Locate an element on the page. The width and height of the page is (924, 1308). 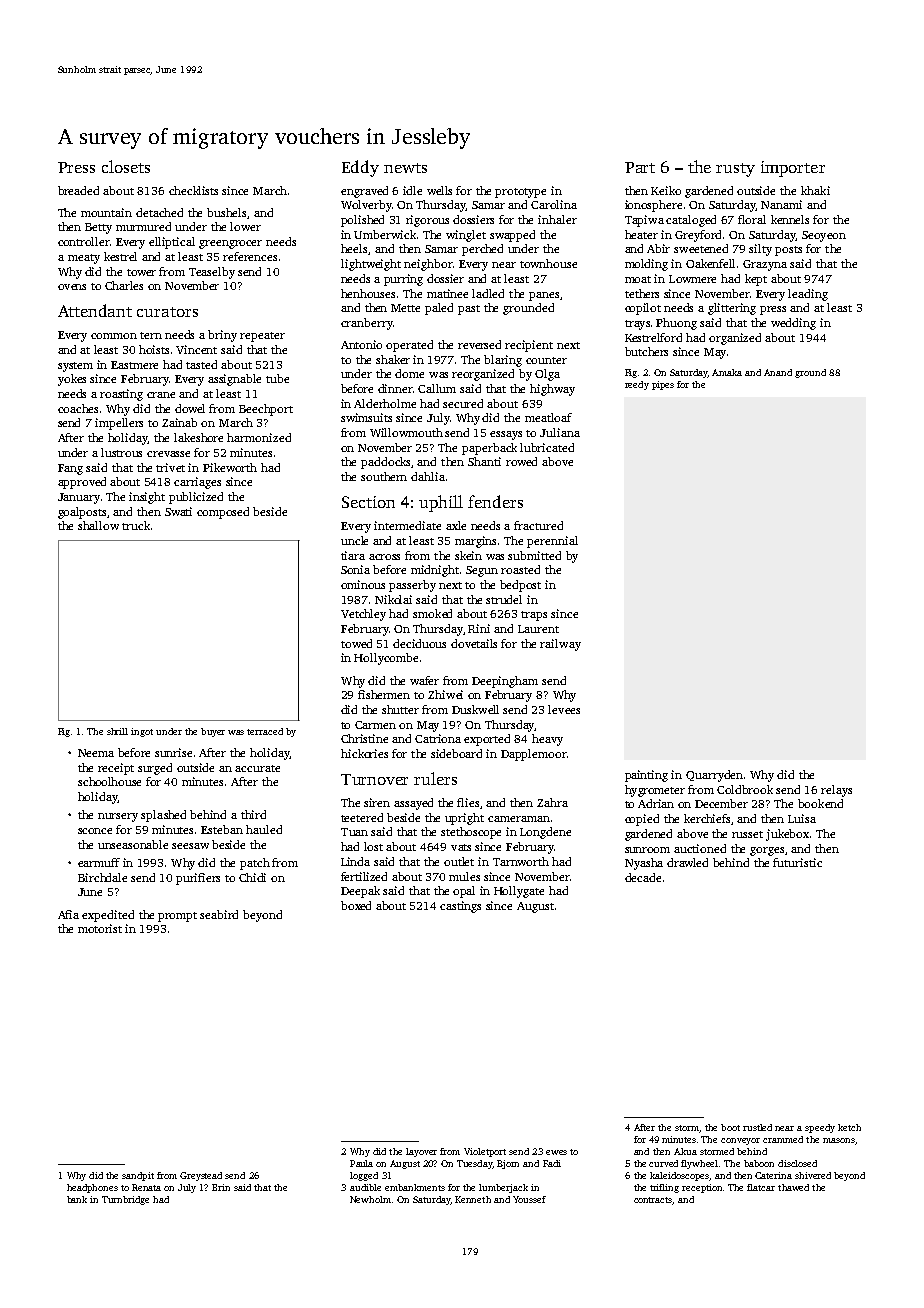
bushels is located at coordinates (226, 212).
